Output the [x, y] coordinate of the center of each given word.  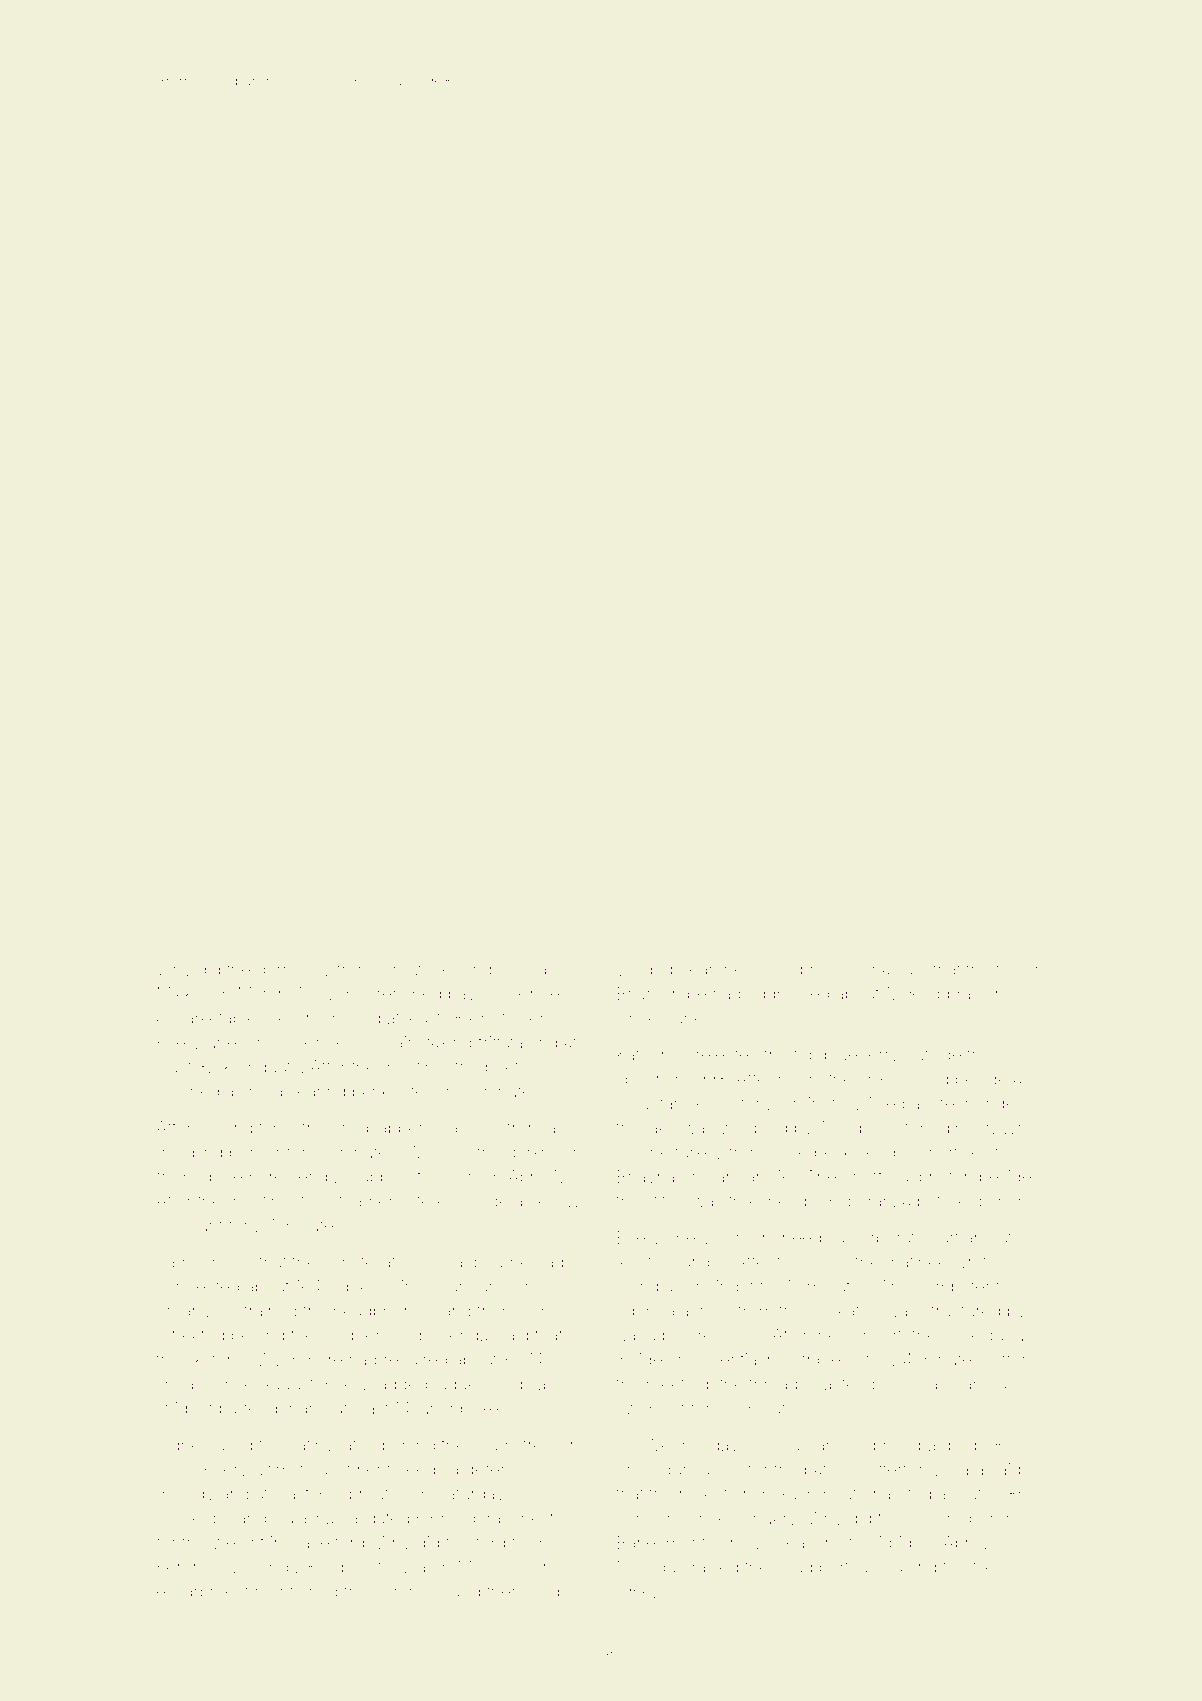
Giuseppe [194, 1519]
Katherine [653, 1054]
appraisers [968, 995]
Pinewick [413, 969]
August [287, 1385]
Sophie [879, 1445]
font [1011, 969]
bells [724, 1469]
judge [455, 1386]
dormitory [293, 971]
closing [225, 1129]
